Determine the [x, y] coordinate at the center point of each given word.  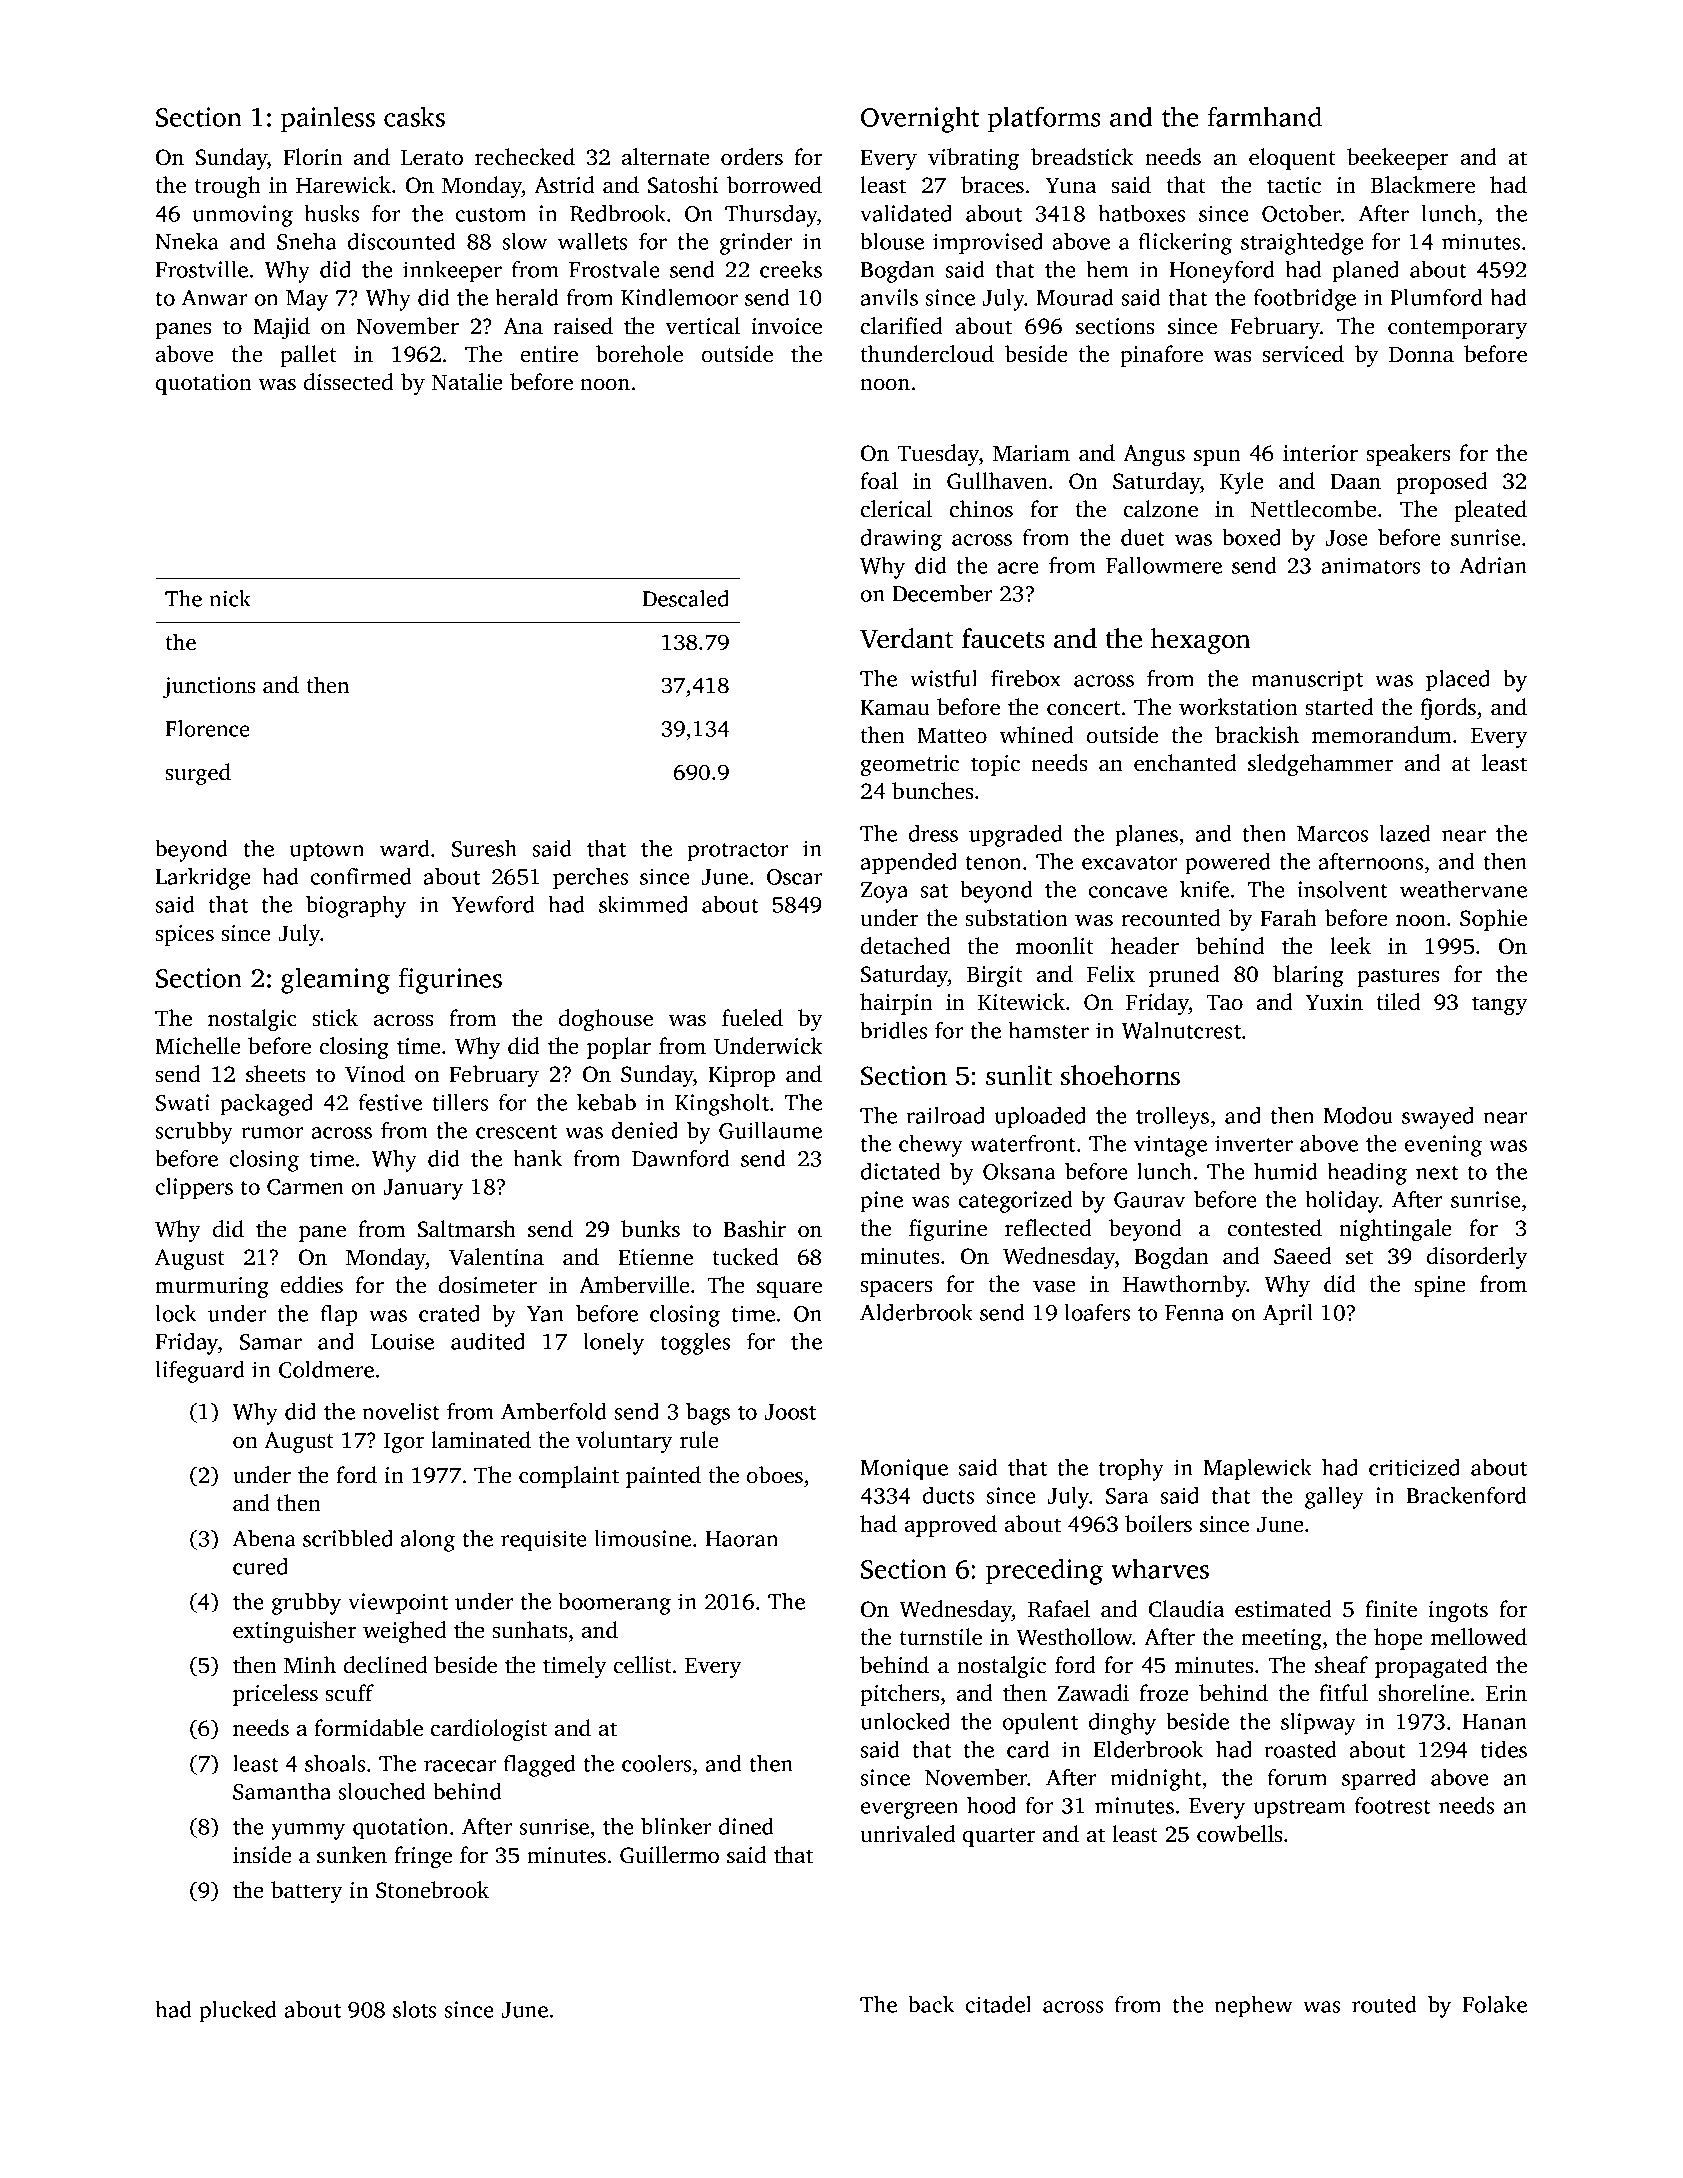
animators [1371, 565]
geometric [910, 765]
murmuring [212, 1287]
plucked [238, 2012]
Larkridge [203, 879]
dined [746, 1826]
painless [328, 119]
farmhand [1265, 116]
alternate [666, 156]
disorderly [1477, 1258]
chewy [931, 1146]
